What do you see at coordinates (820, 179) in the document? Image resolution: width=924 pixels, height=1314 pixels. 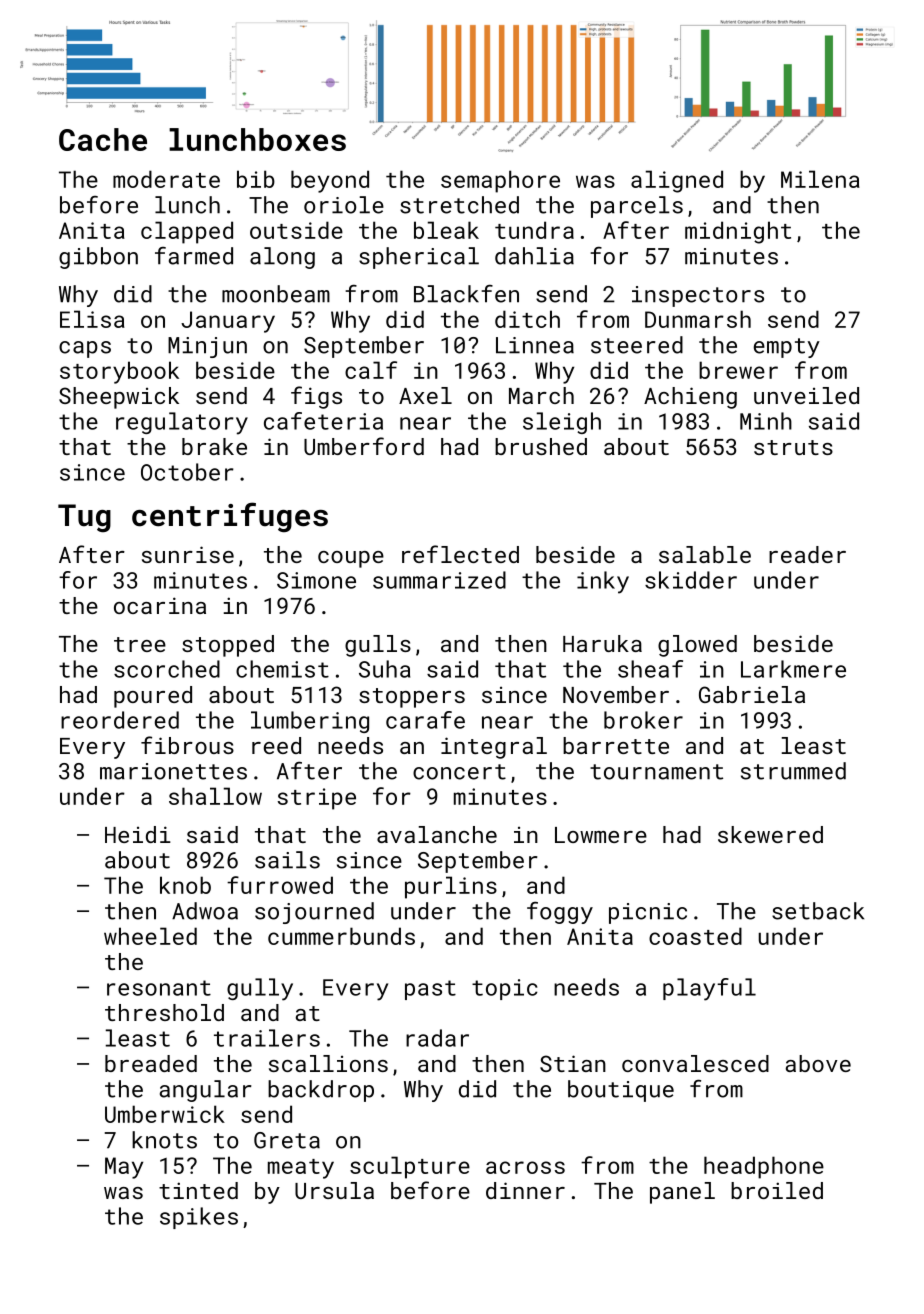 I see `Milena` at bounding box center [820, 179].
